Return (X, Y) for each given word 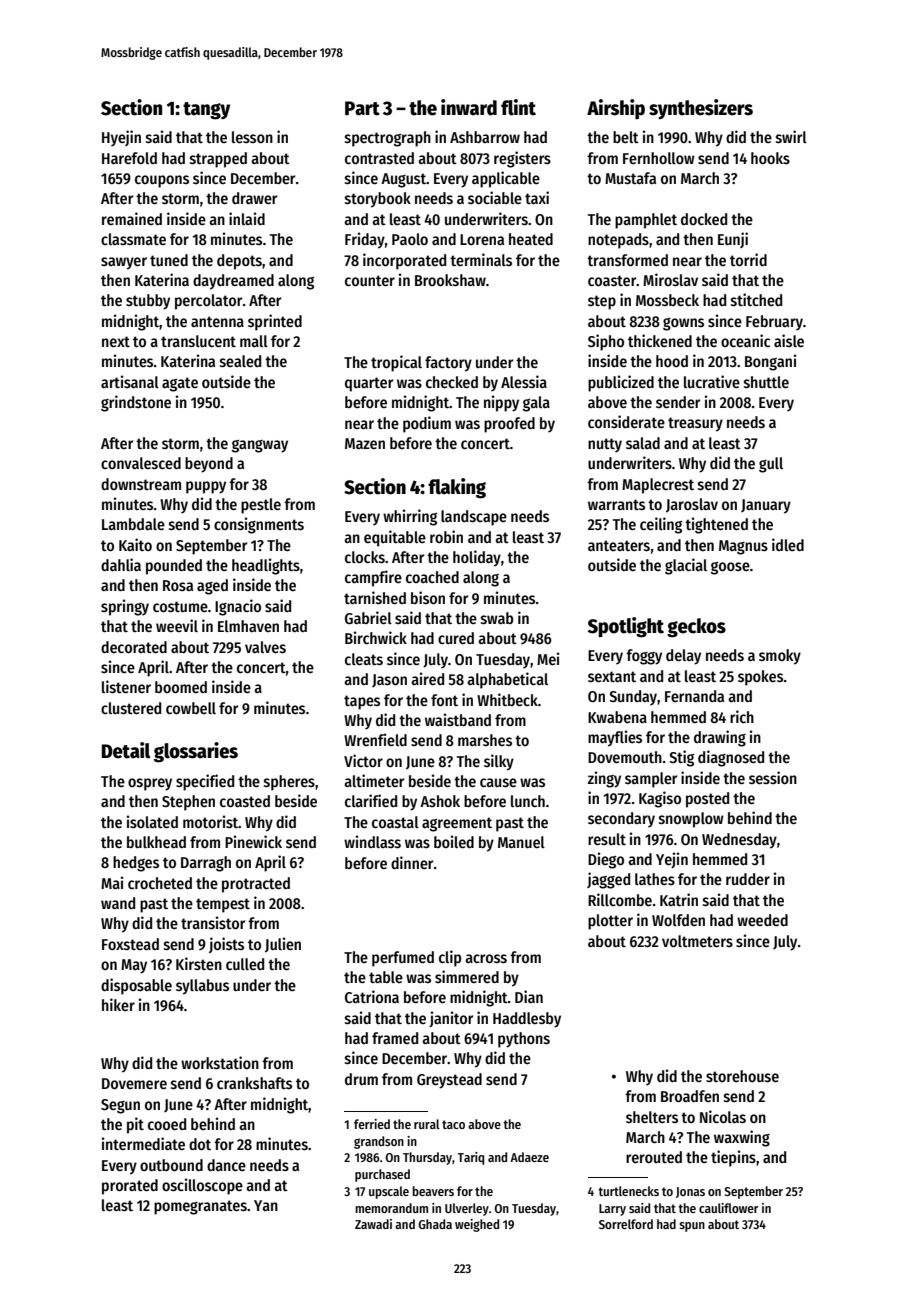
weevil (177, 625)
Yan (266, 1205)
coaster (612, 280)
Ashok (440, 801)
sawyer (124, 263)
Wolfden (678, 920)
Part (362, 108)
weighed (477, 1225)
